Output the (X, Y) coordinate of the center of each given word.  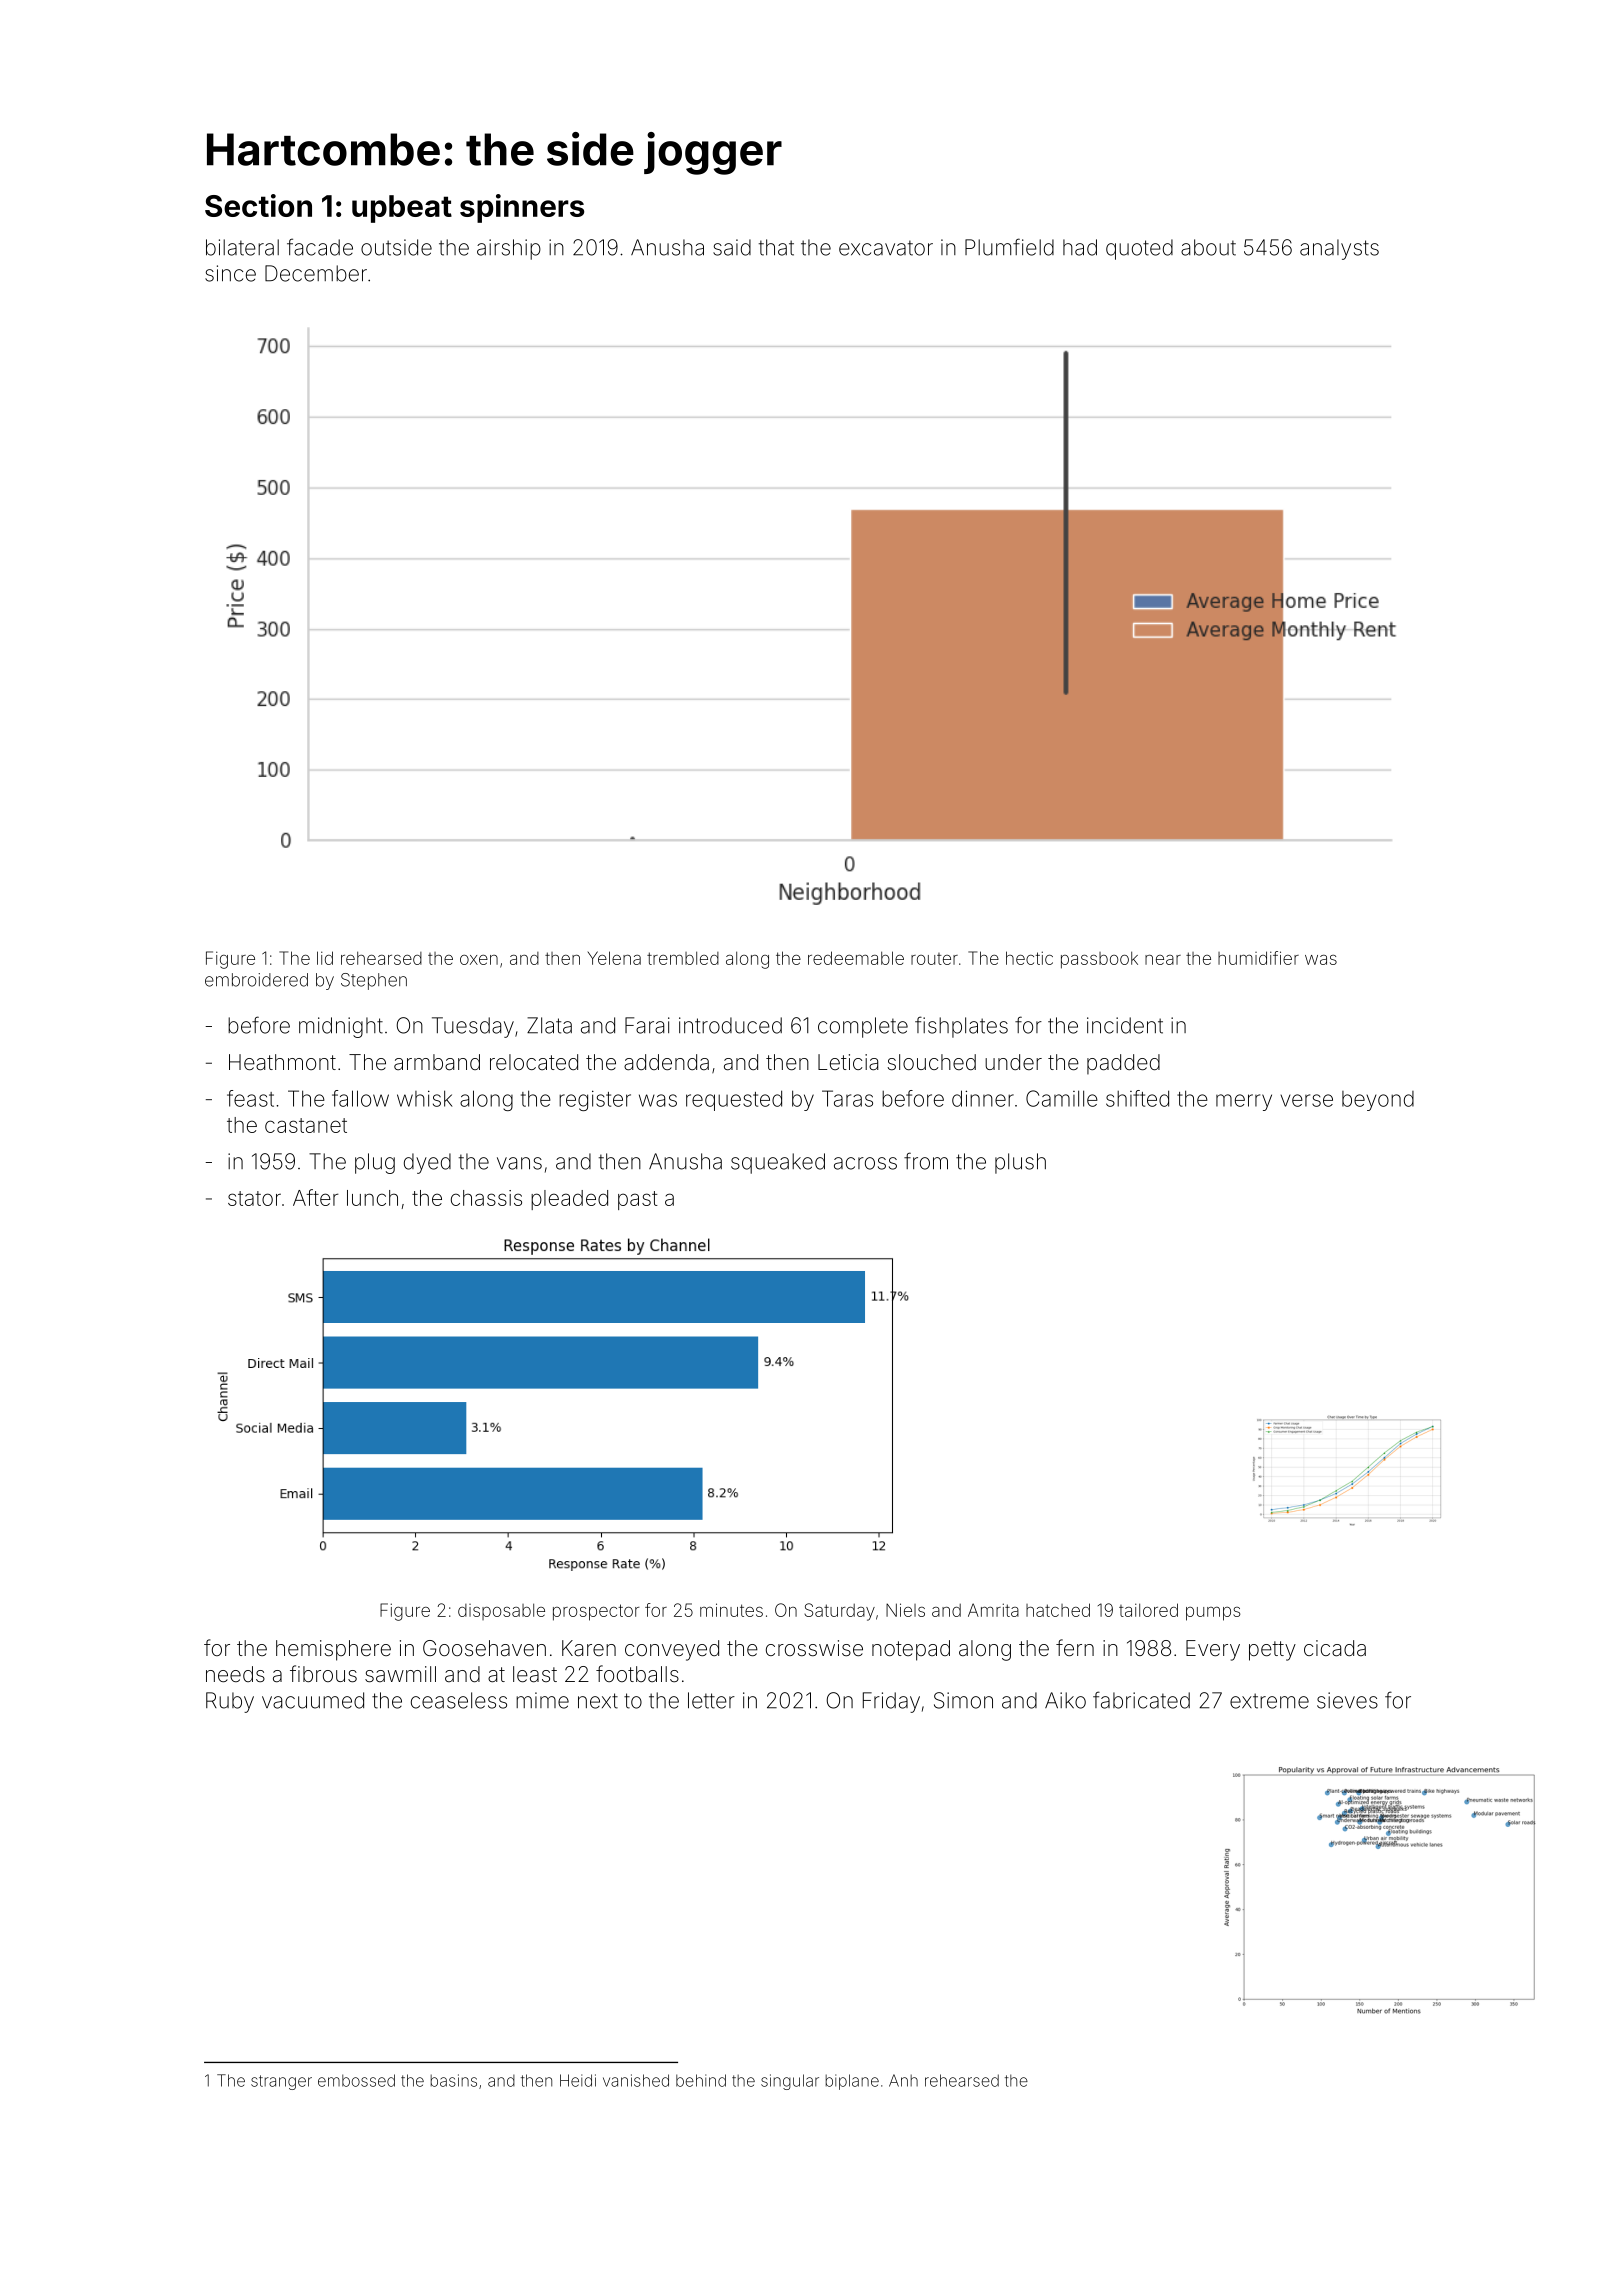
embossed (356, 2080)
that (776, 247)
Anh (903, 2080)
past (638, 1200)
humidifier (1258, 958)
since (230, 273)
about (1208, 247)
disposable (501, 1611)
